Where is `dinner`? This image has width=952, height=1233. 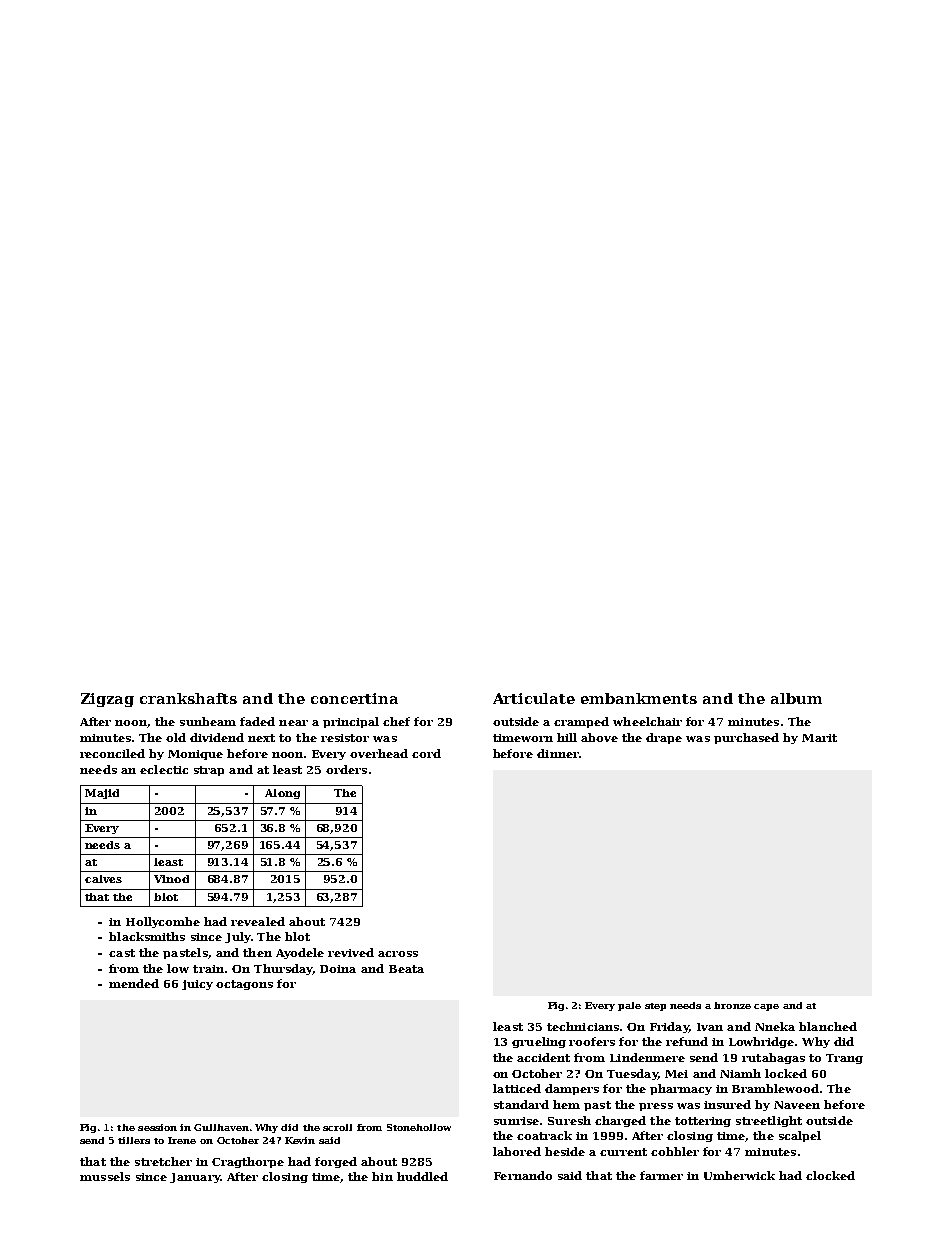
dinner is located at coordinates (558, 753).
